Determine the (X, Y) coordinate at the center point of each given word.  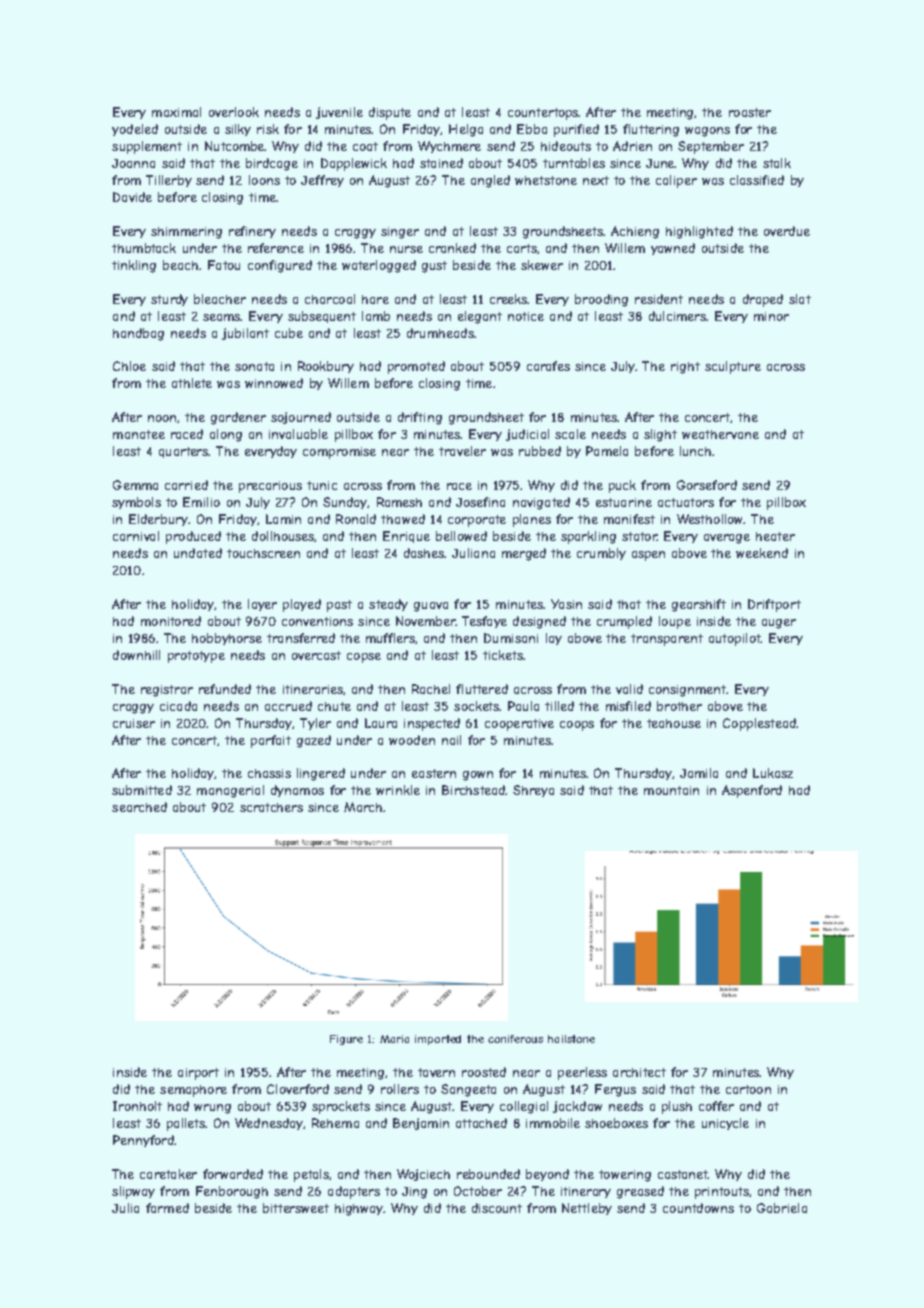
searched (139, 807)
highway (359, 1210)
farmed (167, 1208)
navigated (541, 503)
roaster (750, 112)
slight (660, 435)
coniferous (515, 1039)
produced (193, 537)
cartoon (748, 1089)
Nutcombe (235, 146)
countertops (543, 114)
